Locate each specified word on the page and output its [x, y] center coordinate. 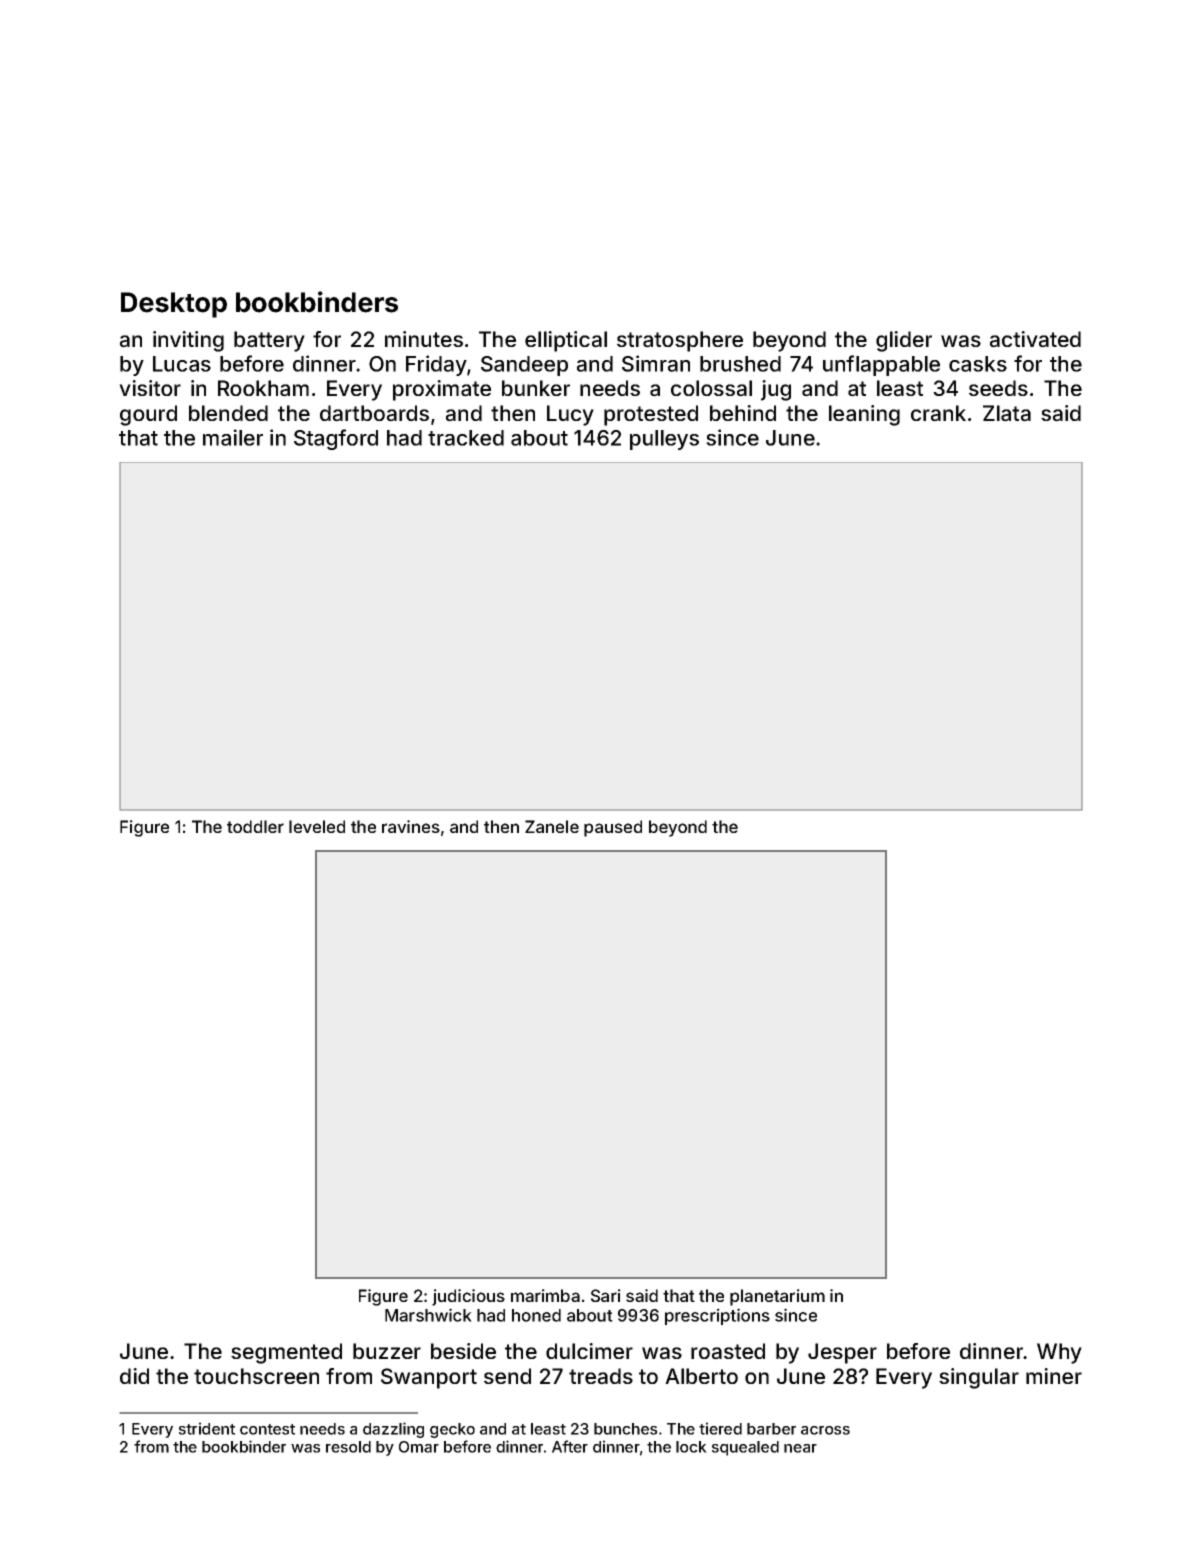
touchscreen [256, 1376]
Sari [606, 1295]
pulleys [664, 440]
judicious [468, 1297]
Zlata [1007, 413]
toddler [255, 826]
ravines [411, 826]
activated [1035, 339]
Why [1059, 1353]
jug [776, 390]
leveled [317, 826]
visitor [150, 388]
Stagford [336, 439]
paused [613, 828]
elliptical [566, 341]
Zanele [552, 826]
